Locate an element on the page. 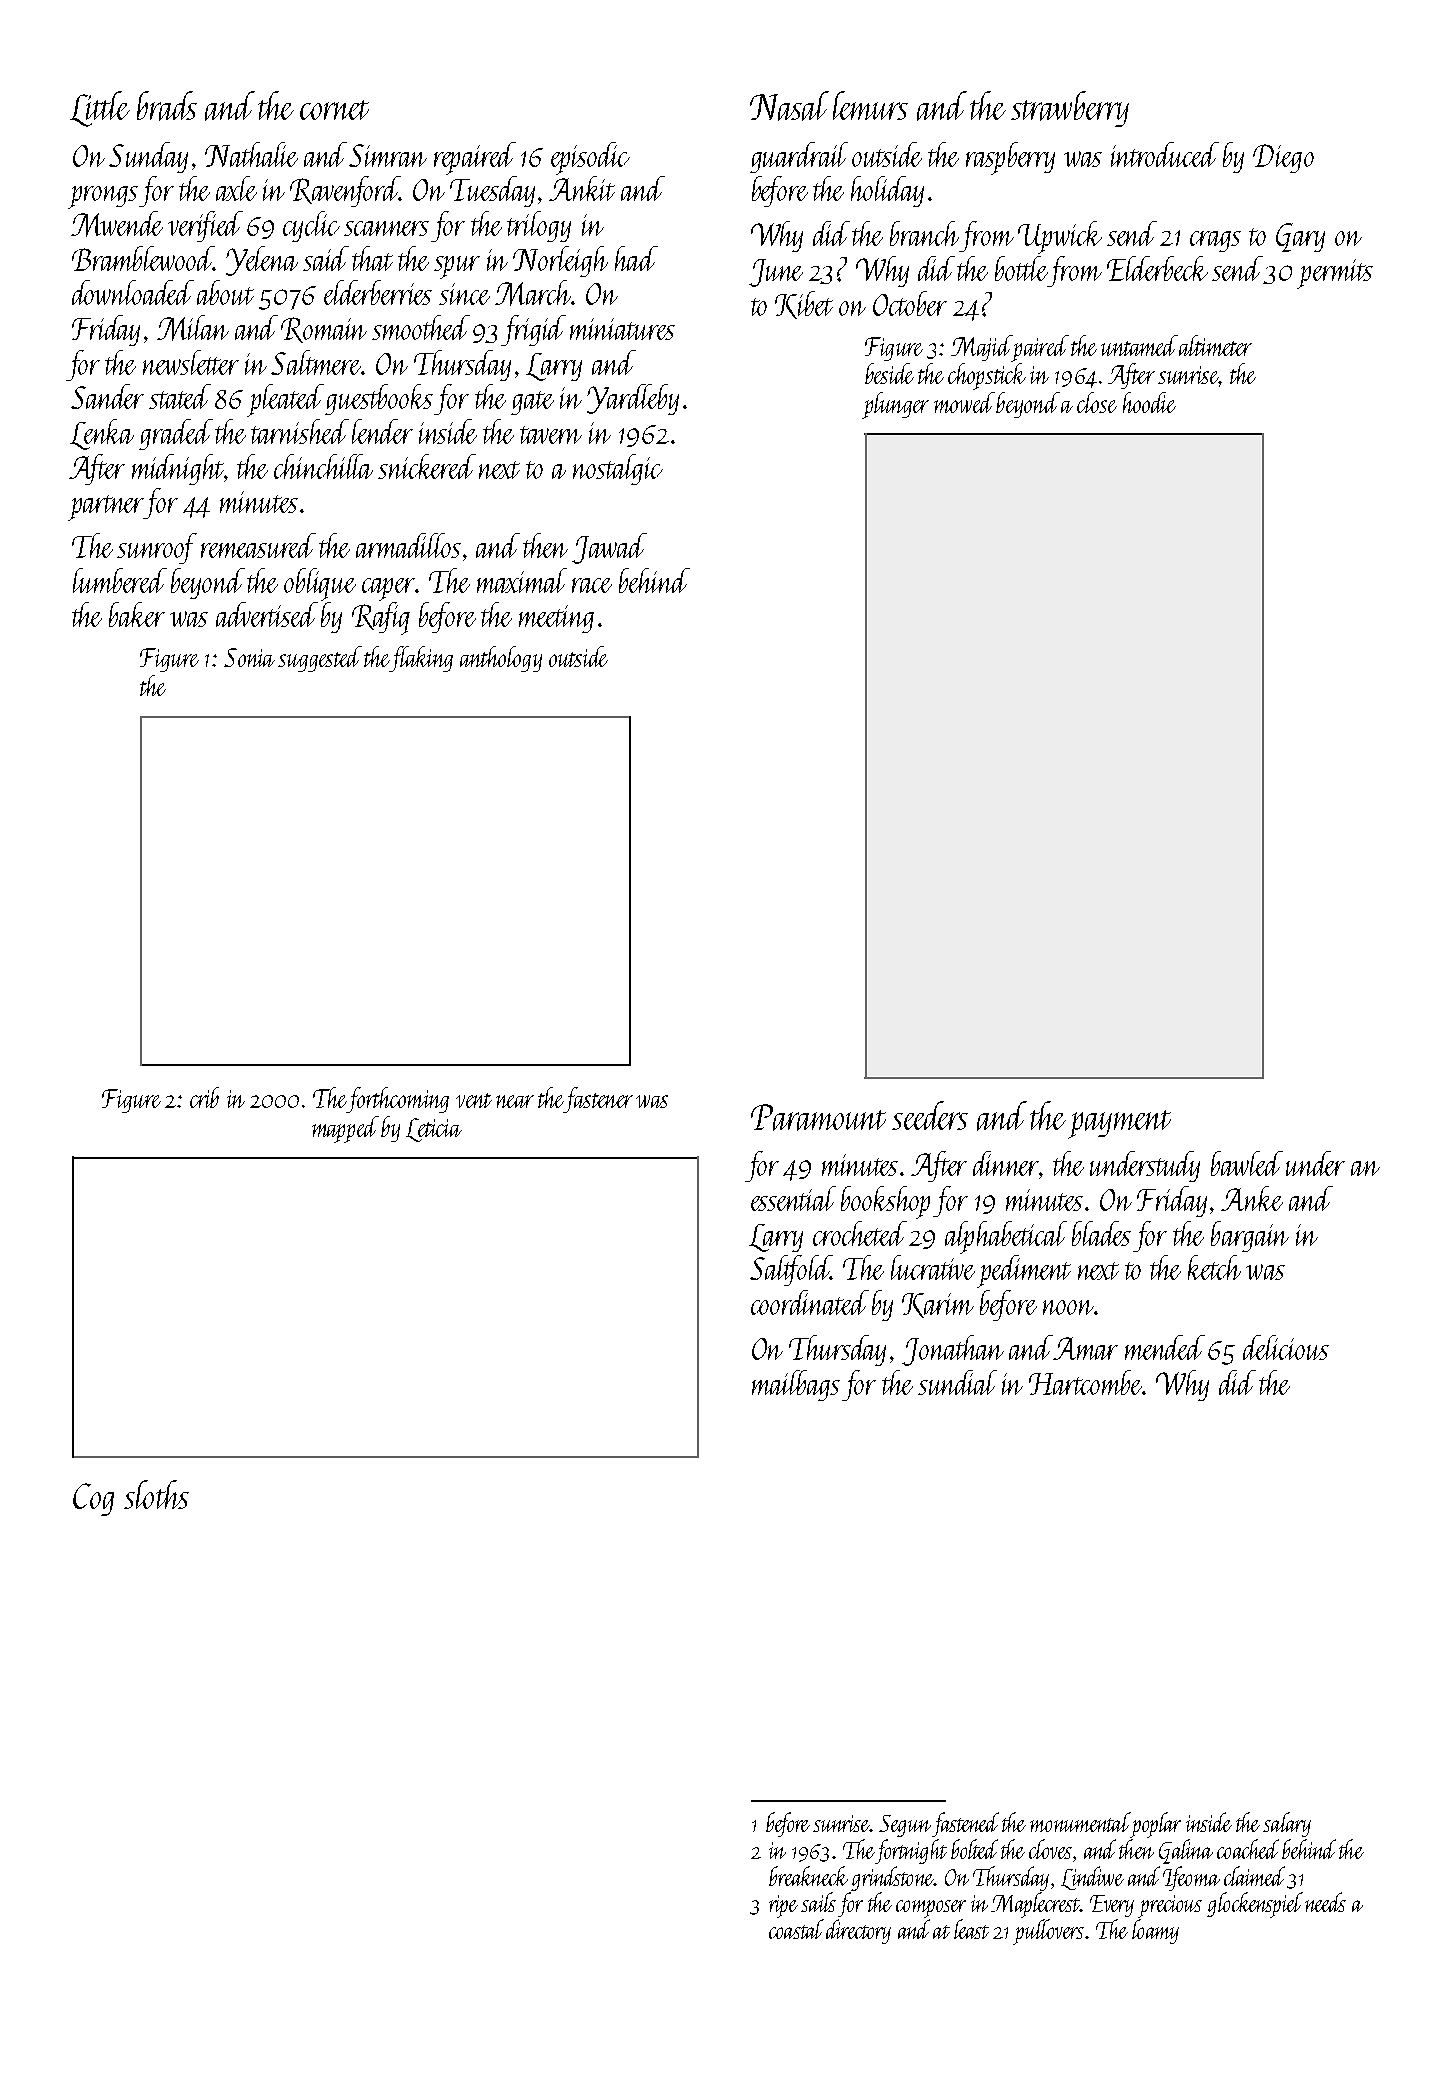 The width and height of the page is (1450, 2100). coastal is located at coordinates (796, 1929).
